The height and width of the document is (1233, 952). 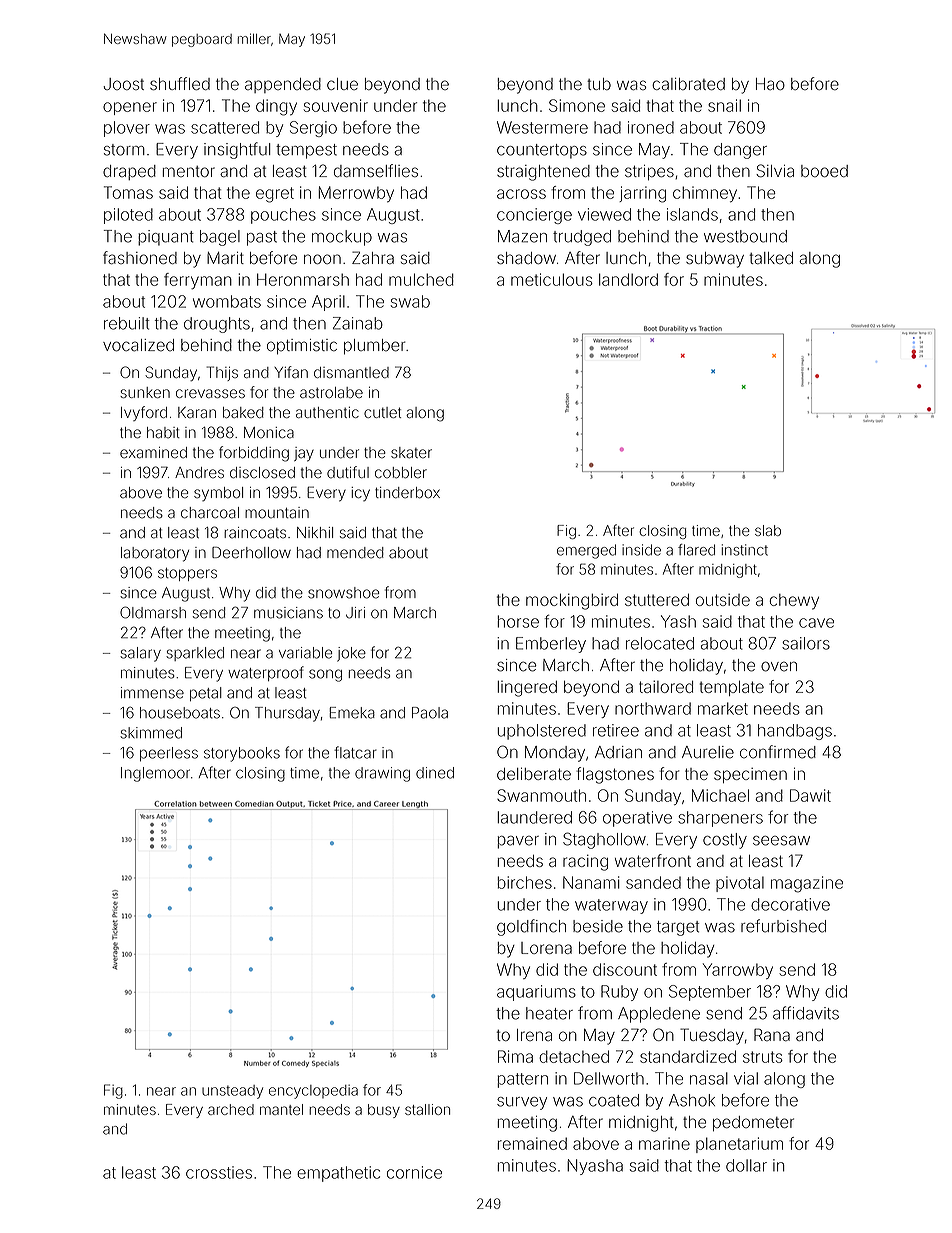 What do you see at coordinates (746, 1078) in the document?
I see `vial` at bounding box center [746, 1078].
